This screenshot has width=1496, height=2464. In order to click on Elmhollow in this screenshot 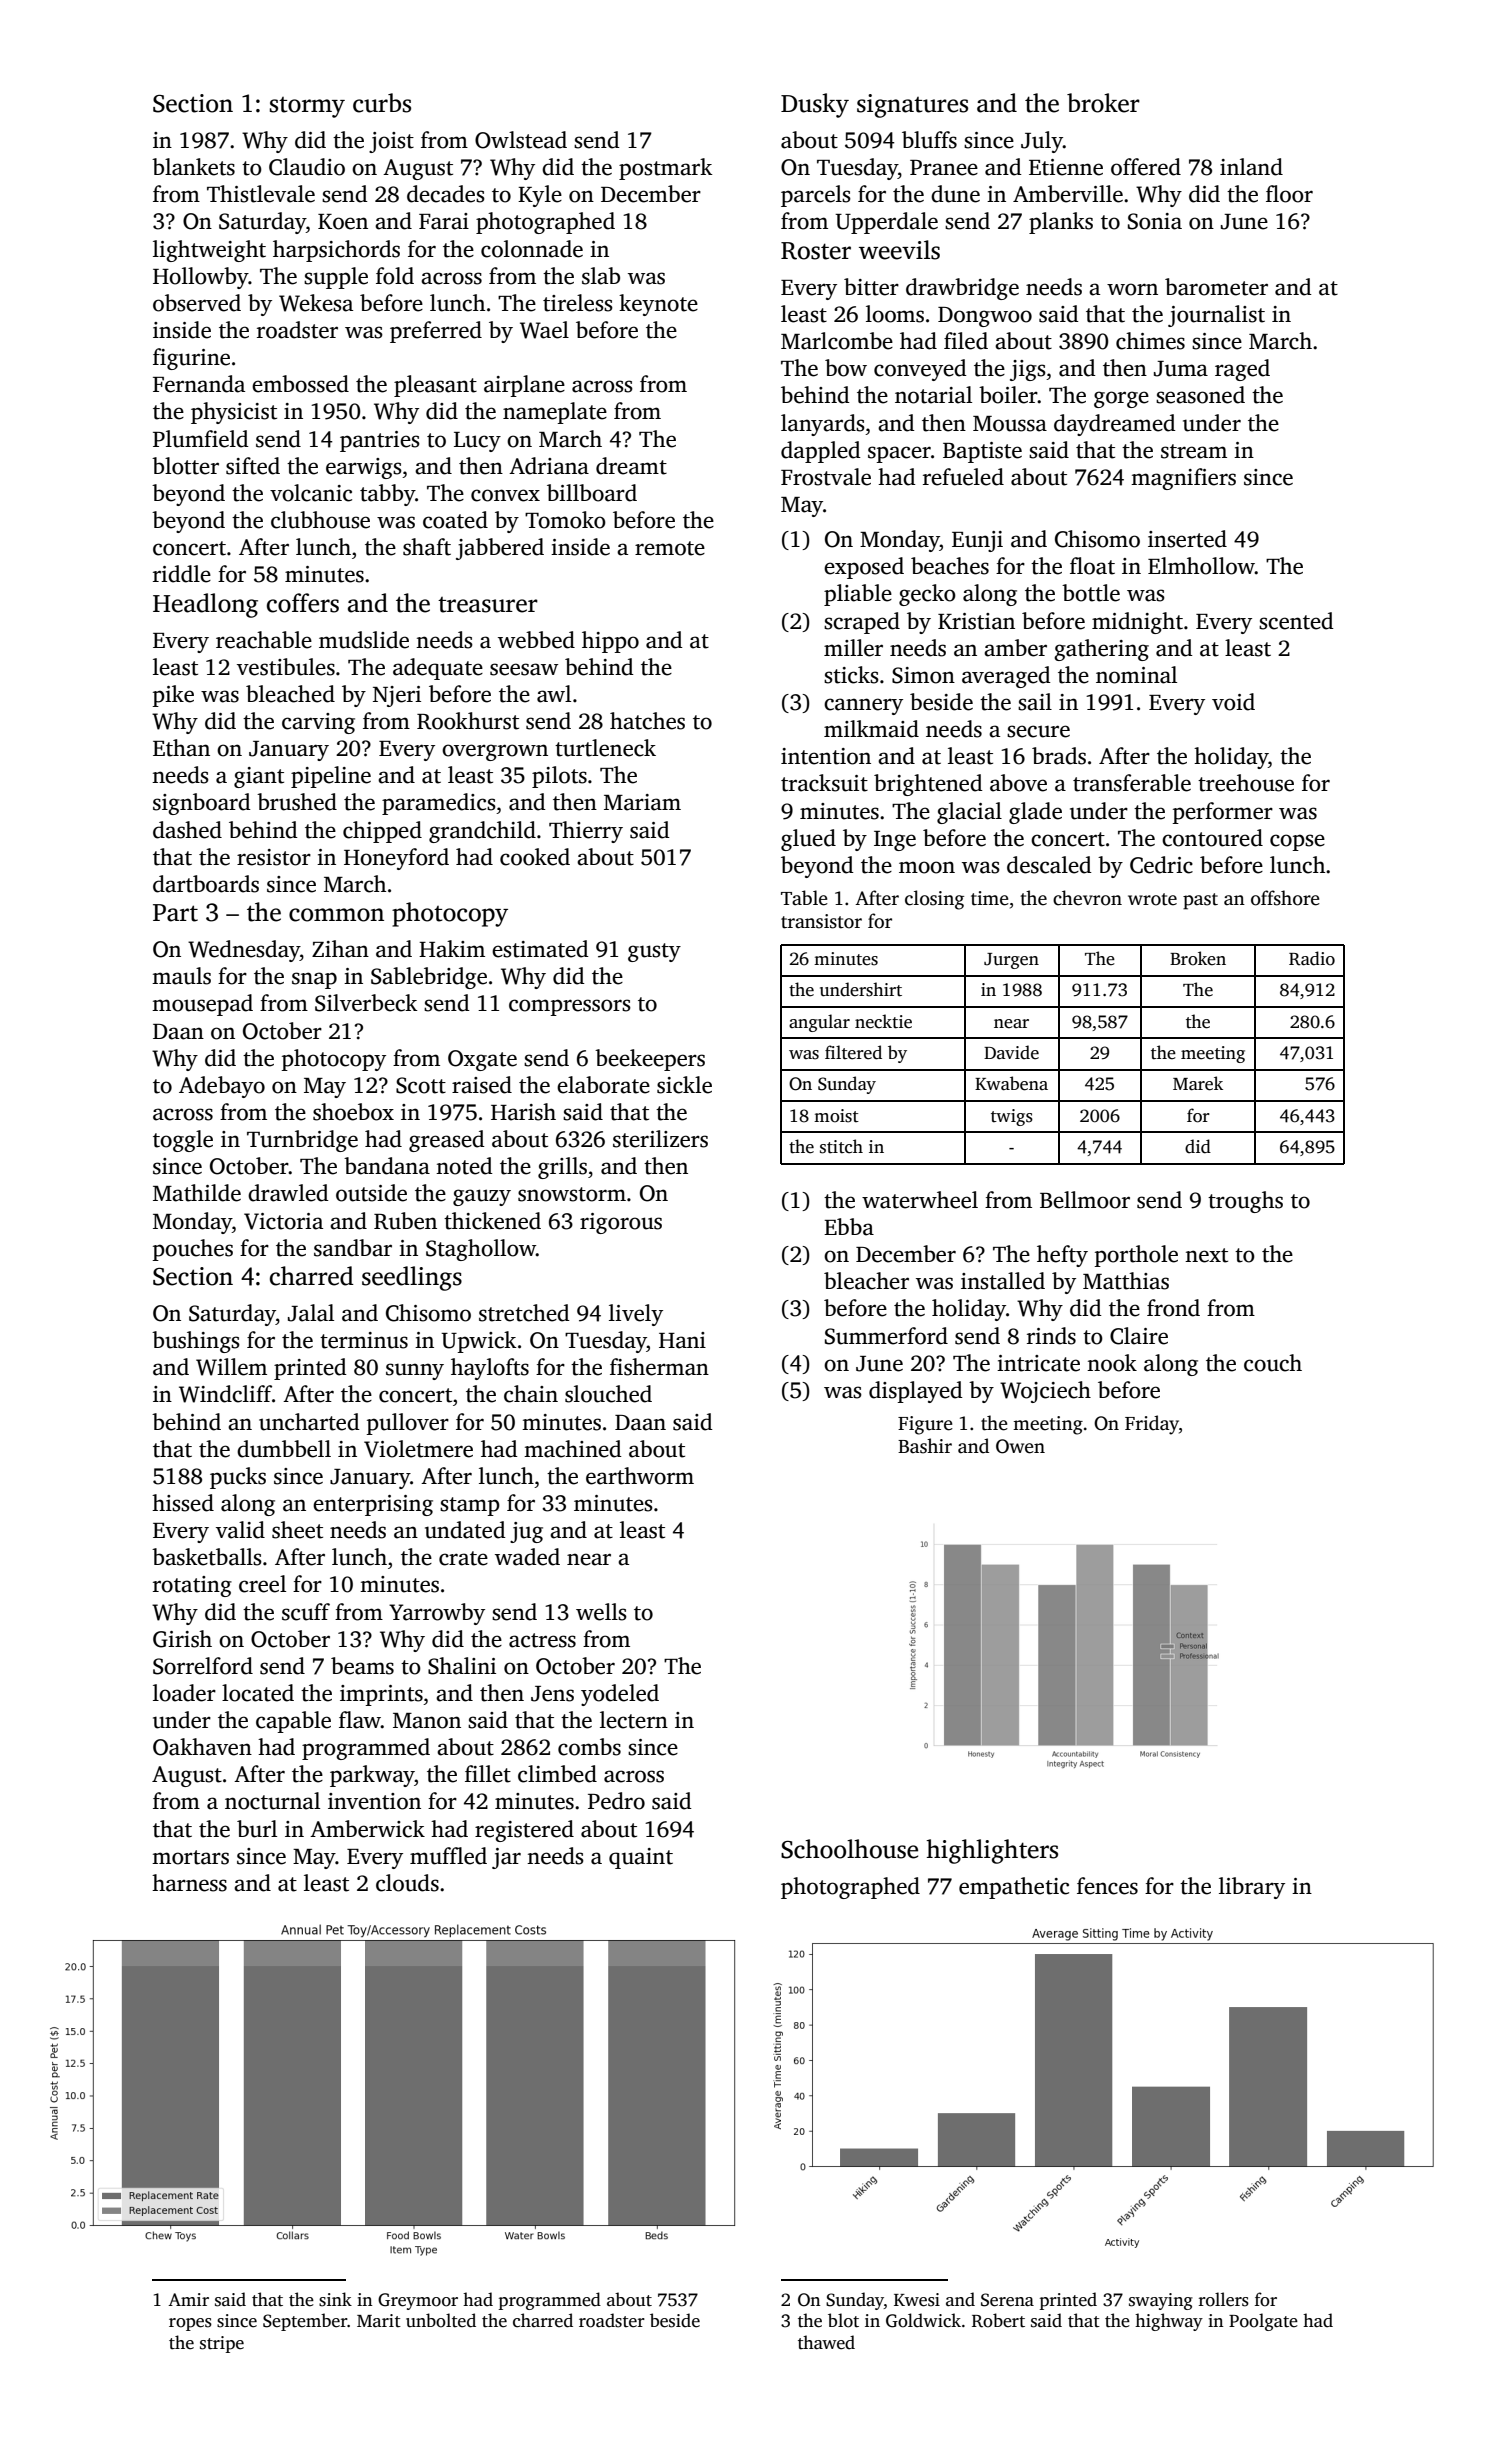, I will do `click(1201, 566)`.
